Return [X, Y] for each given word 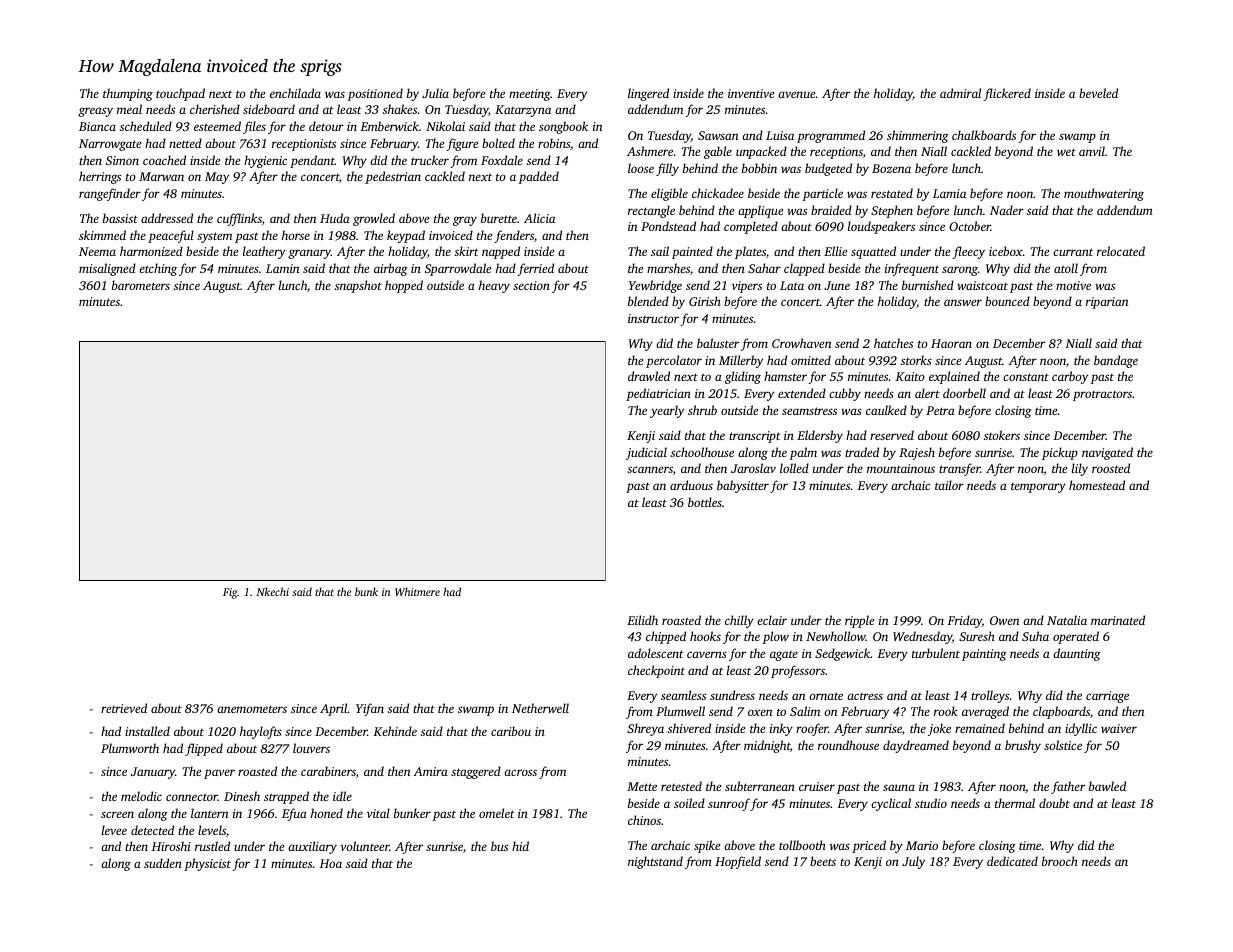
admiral [960, 93]
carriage [1107, 697]
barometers [141, 285]
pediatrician [658, 394]
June [837, 285]
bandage [1116, 361]
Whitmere [417, 591]
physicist [207, 864]
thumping [128, 94]
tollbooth [802, 845]
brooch [1060, 861]
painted [692, 252]
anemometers [252, 709]
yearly [667, 411]
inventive [751, 93]
